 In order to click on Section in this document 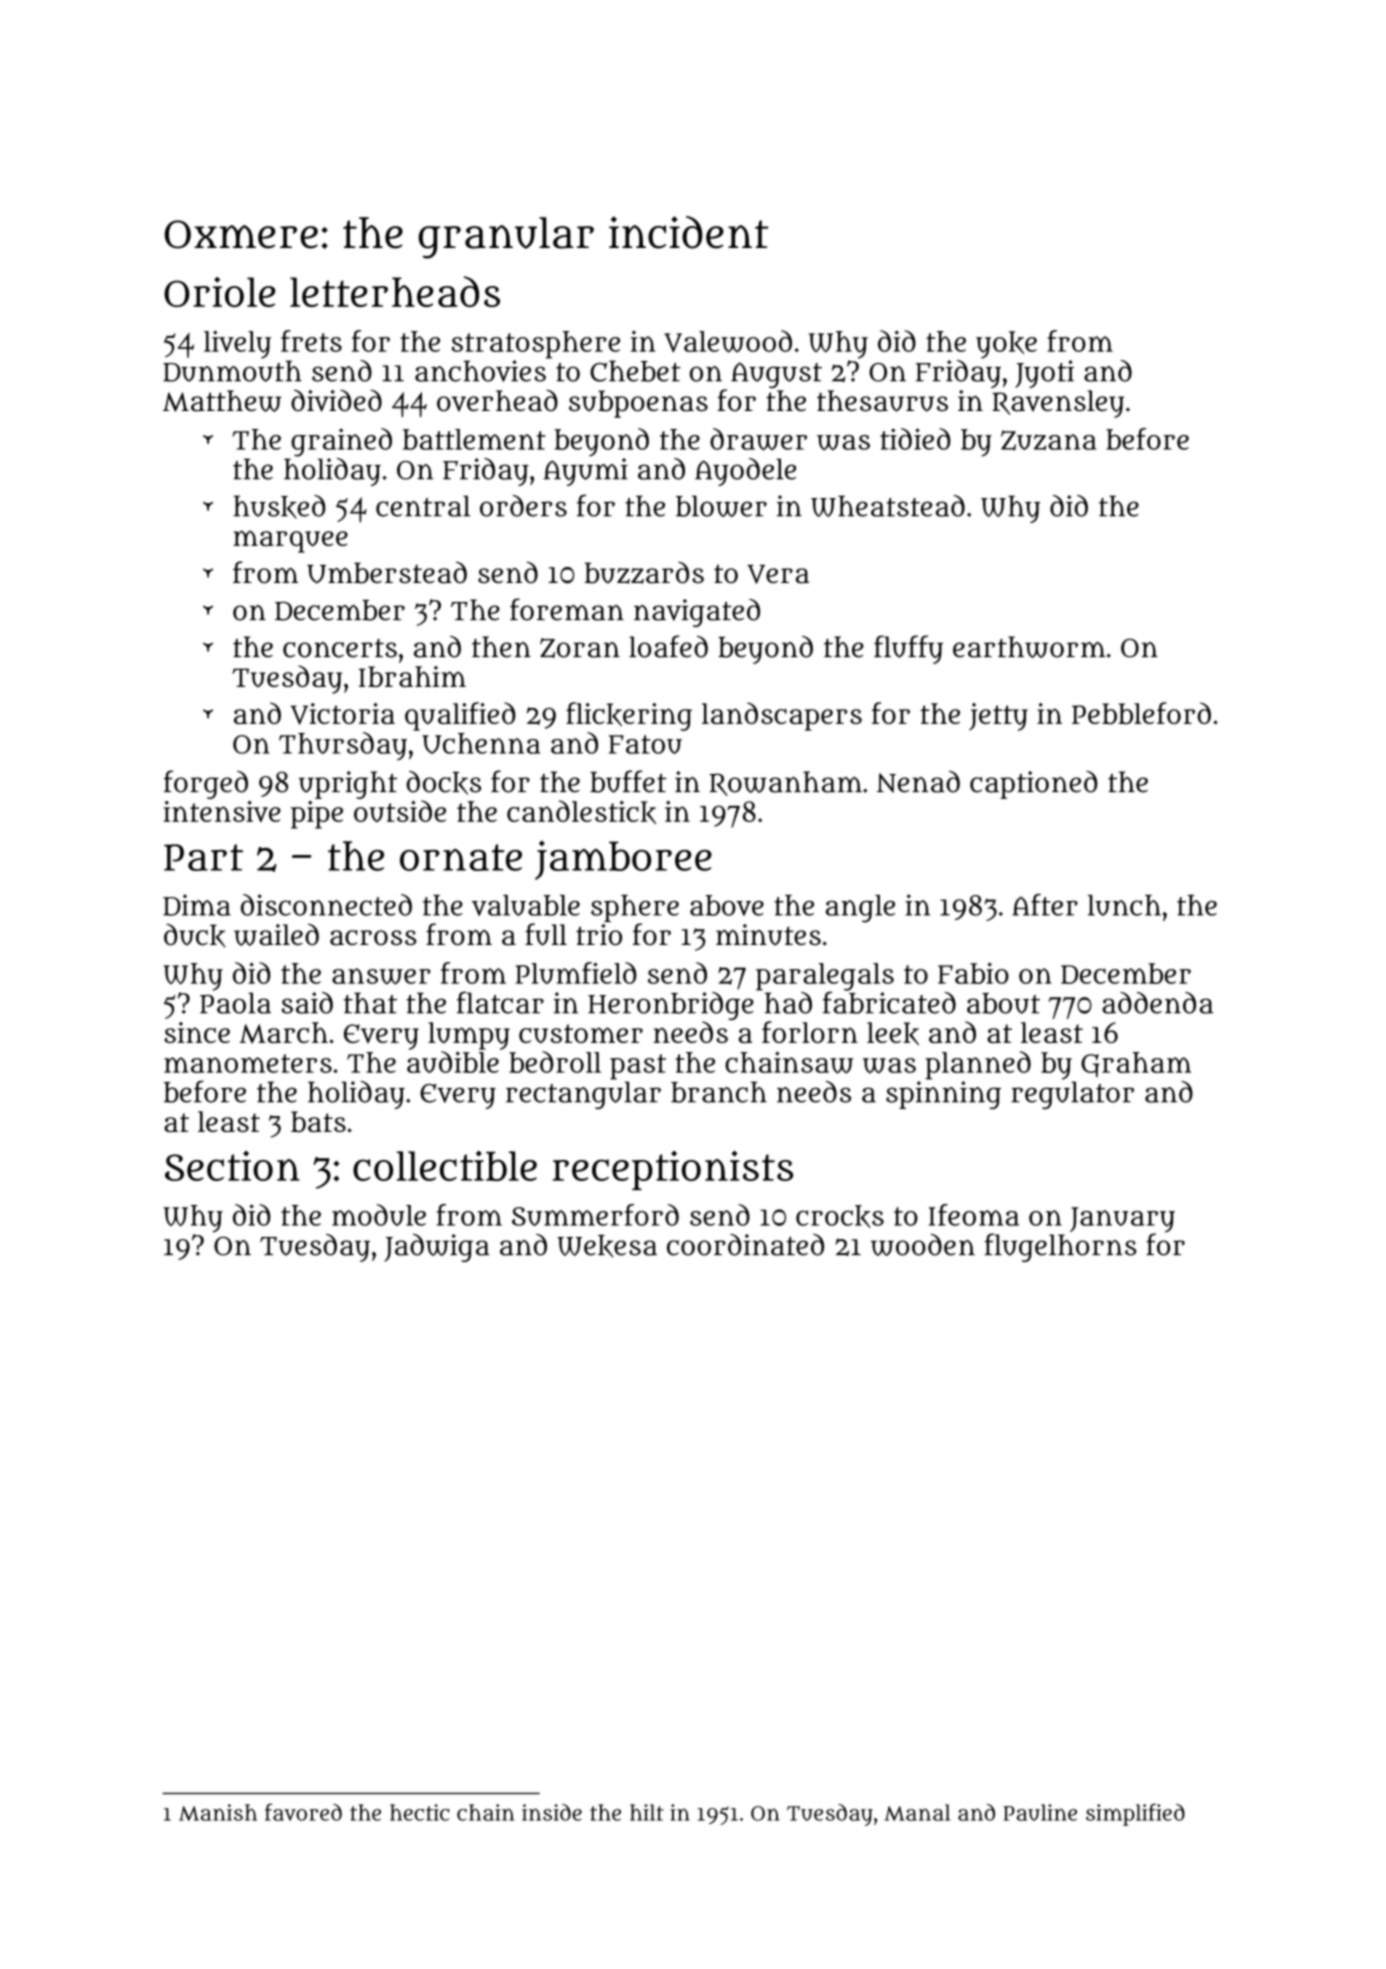, I will do `click(232, 1166)`.
